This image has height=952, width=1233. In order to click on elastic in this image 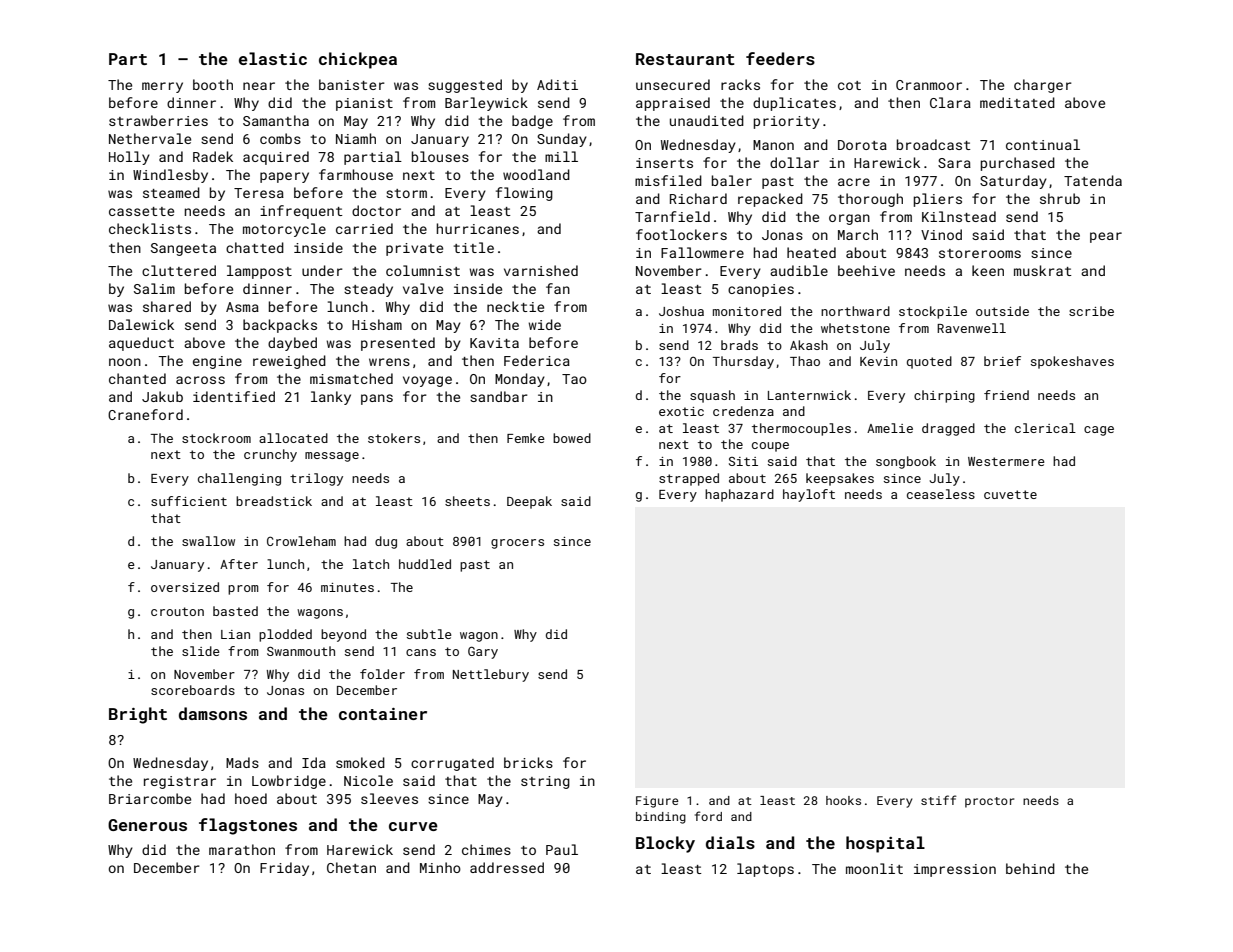, I will do `click(273, 58)`.
